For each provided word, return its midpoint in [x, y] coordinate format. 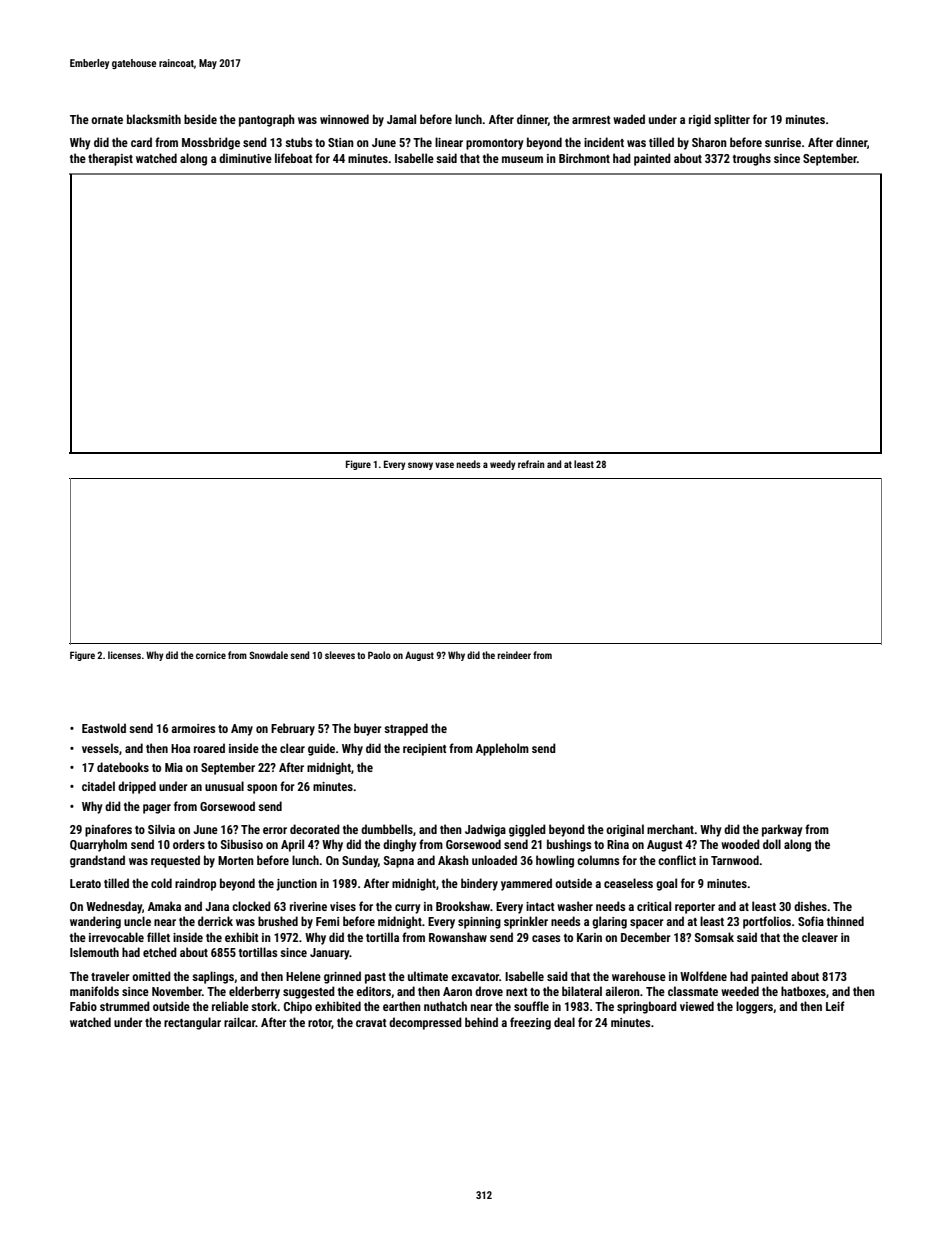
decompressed [425, 1023]
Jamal [401, 119]
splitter [732, 120]
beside [200, 119]
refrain [531, 464]
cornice [211, 655]
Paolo [379, 655]
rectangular [192, 1023]
